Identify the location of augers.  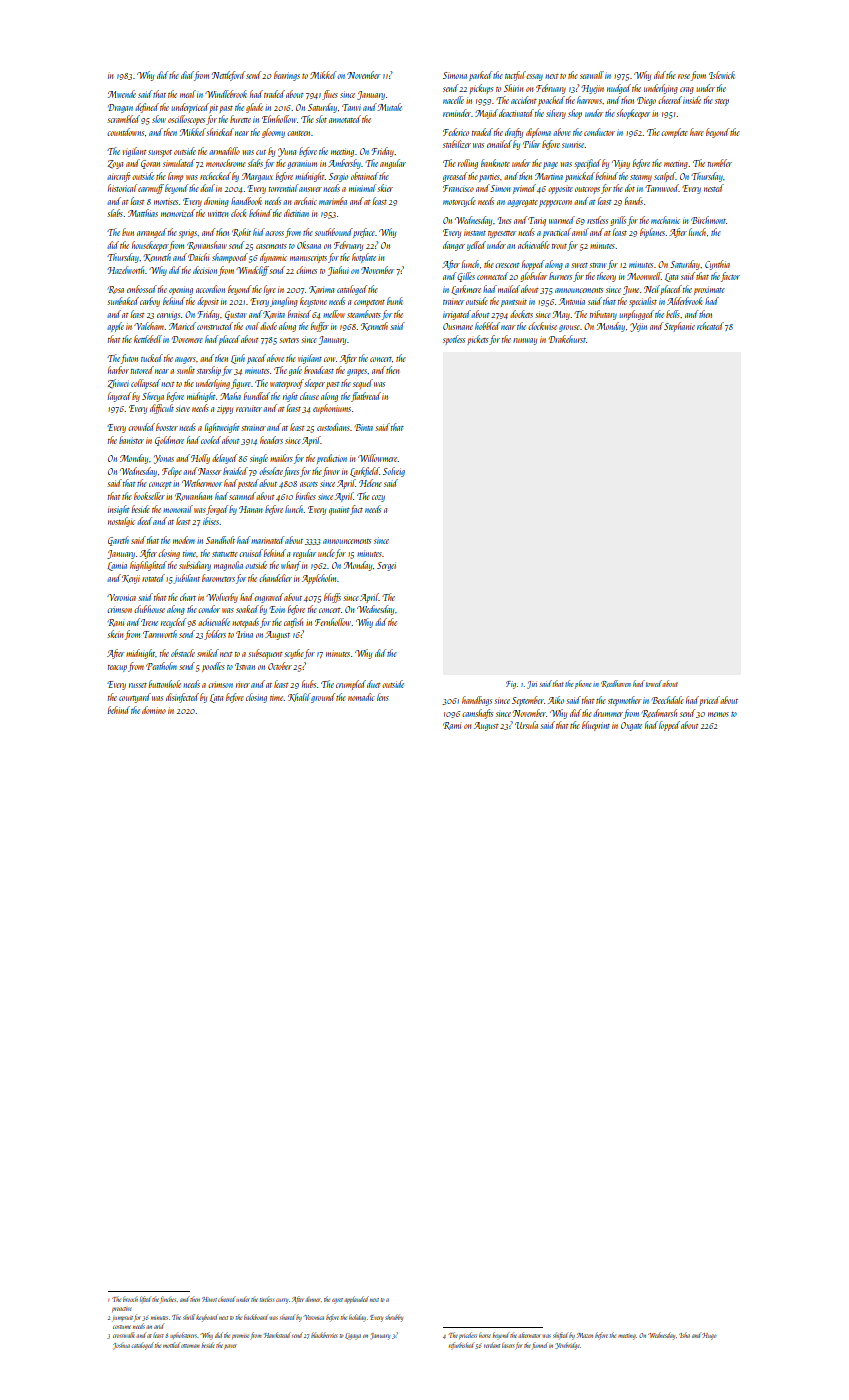
(185, 360).
